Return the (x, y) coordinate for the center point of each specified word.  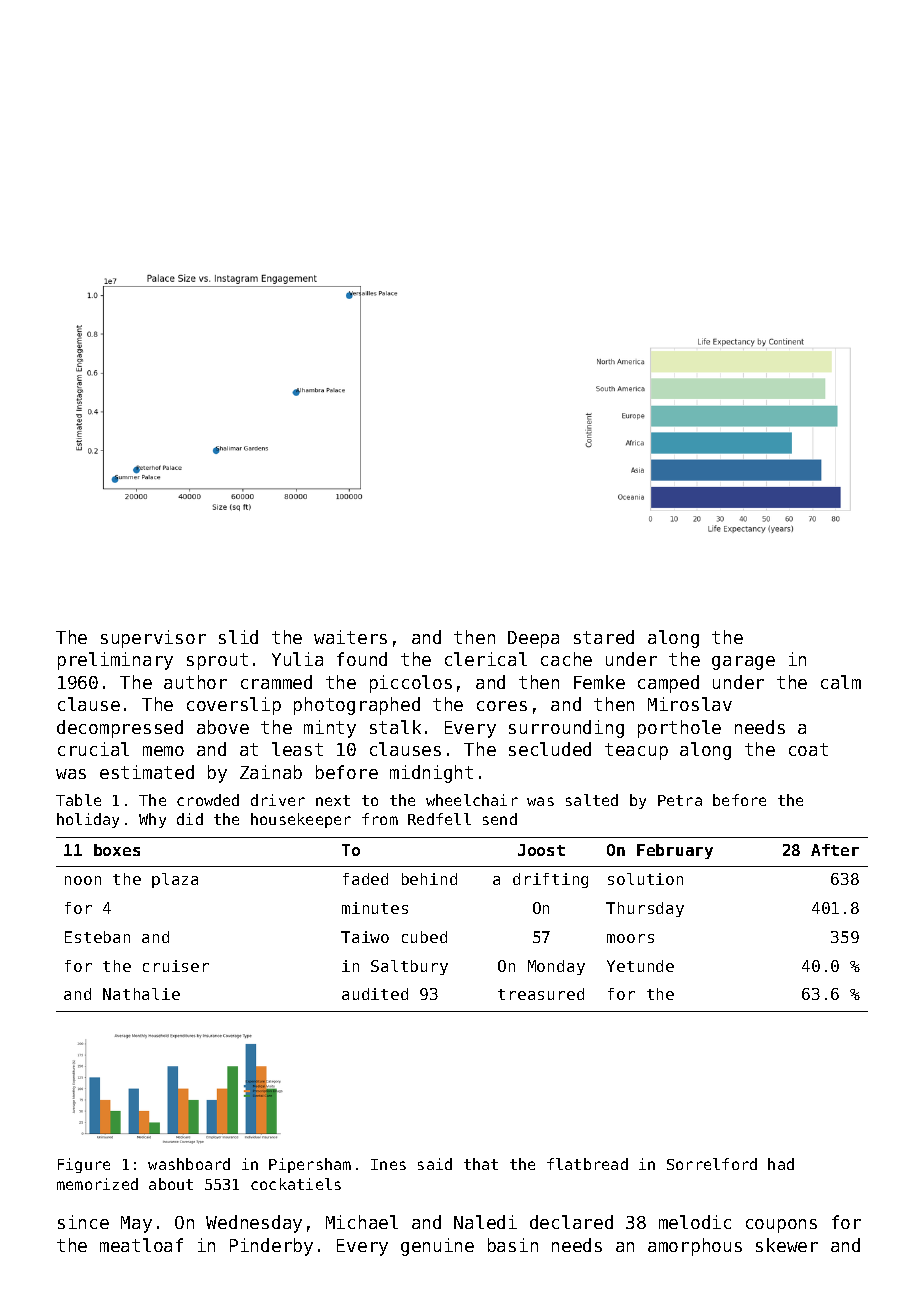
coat (808, 749)
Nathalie (141, 994)
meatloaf (141, 1245)
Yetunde (640, 966)
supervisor (153, 639)
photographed (357, 706)
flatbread (587, 1164)
